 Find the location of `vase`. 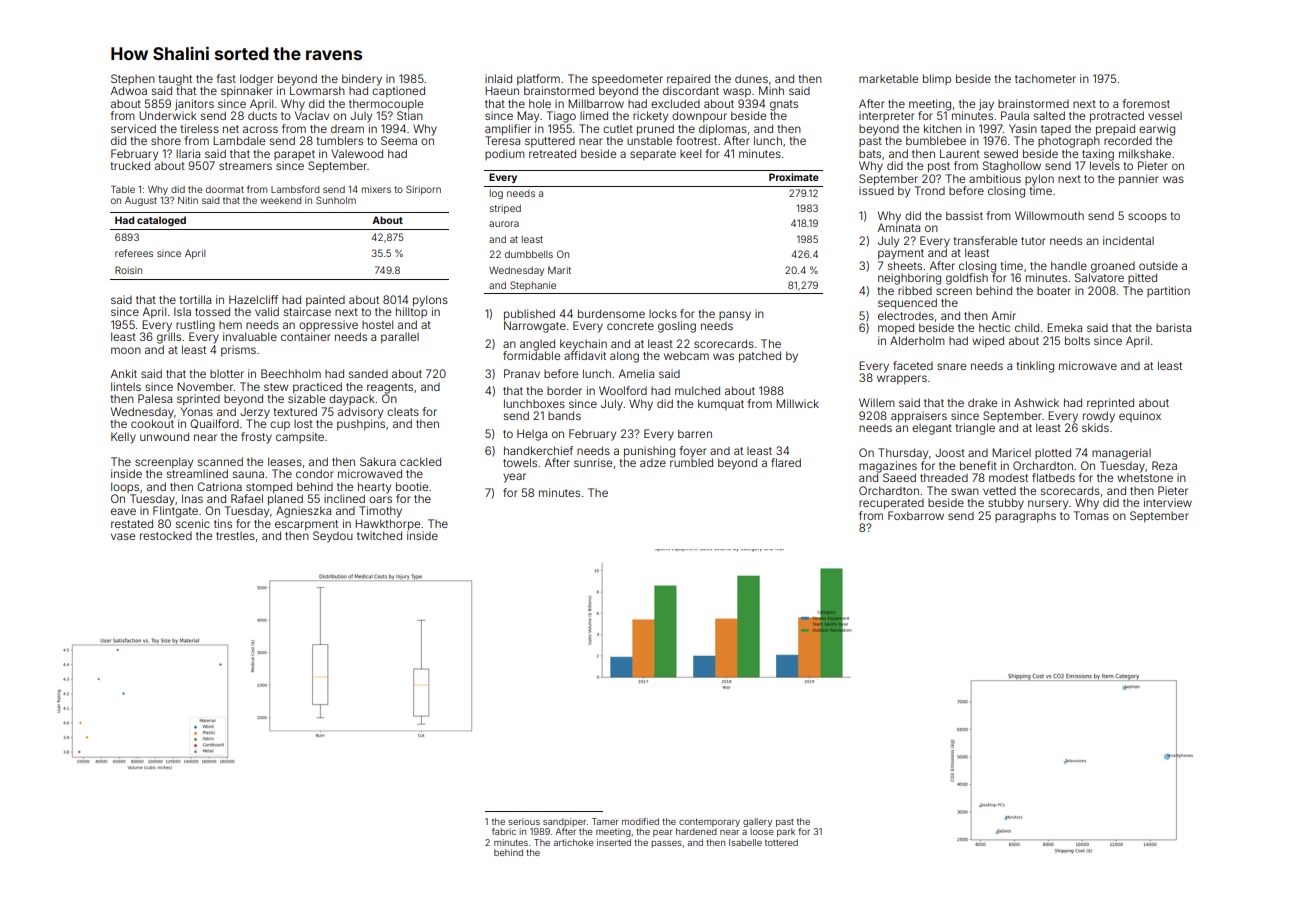

vase is located at coordinates (123, 536).
